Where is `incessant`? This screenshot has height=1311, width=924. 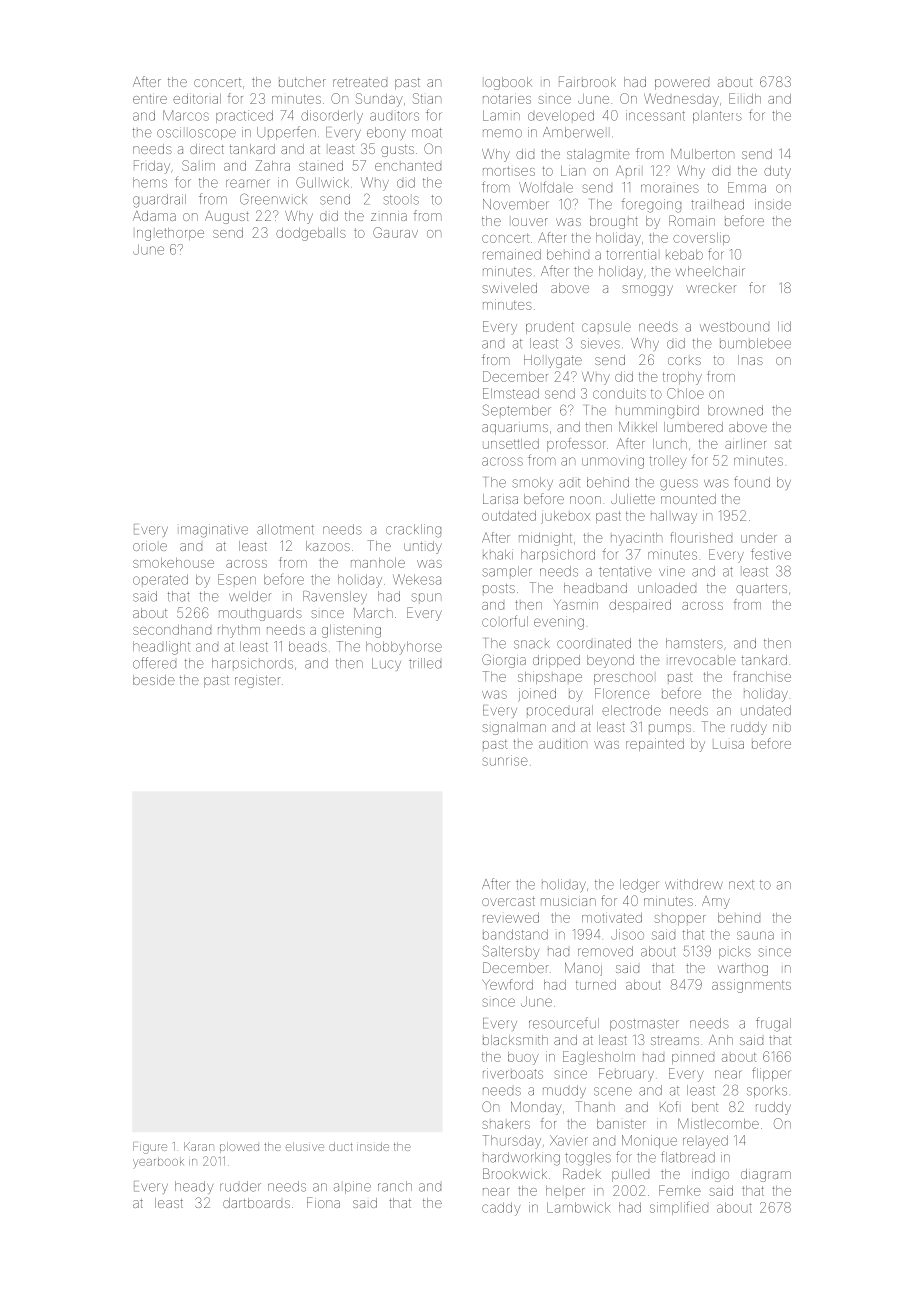 incessant is located at coordinates (655, 115).
